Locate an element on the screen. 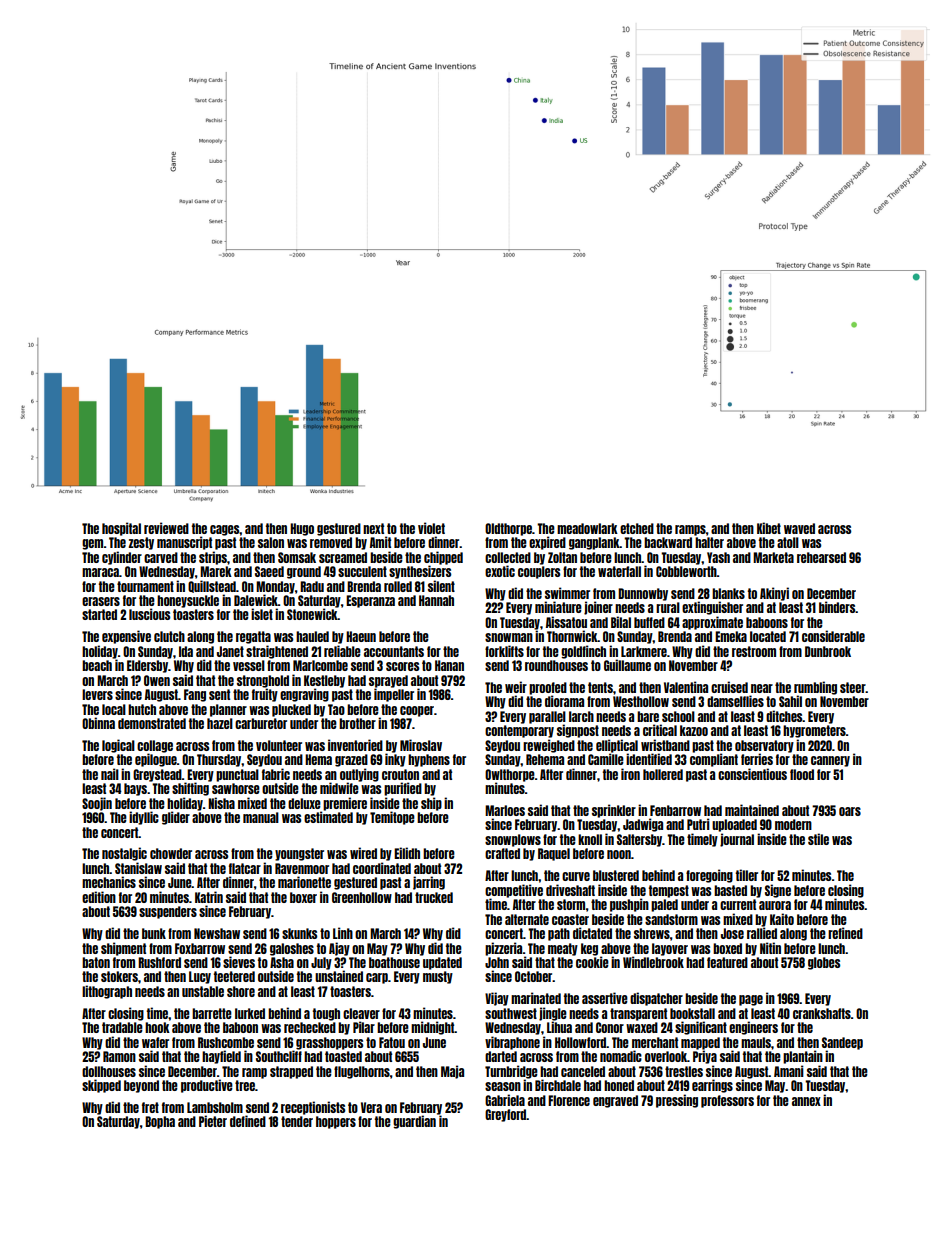 This screenshot has width=952, height=1233. Signe is located at coordinates (778, 891).
